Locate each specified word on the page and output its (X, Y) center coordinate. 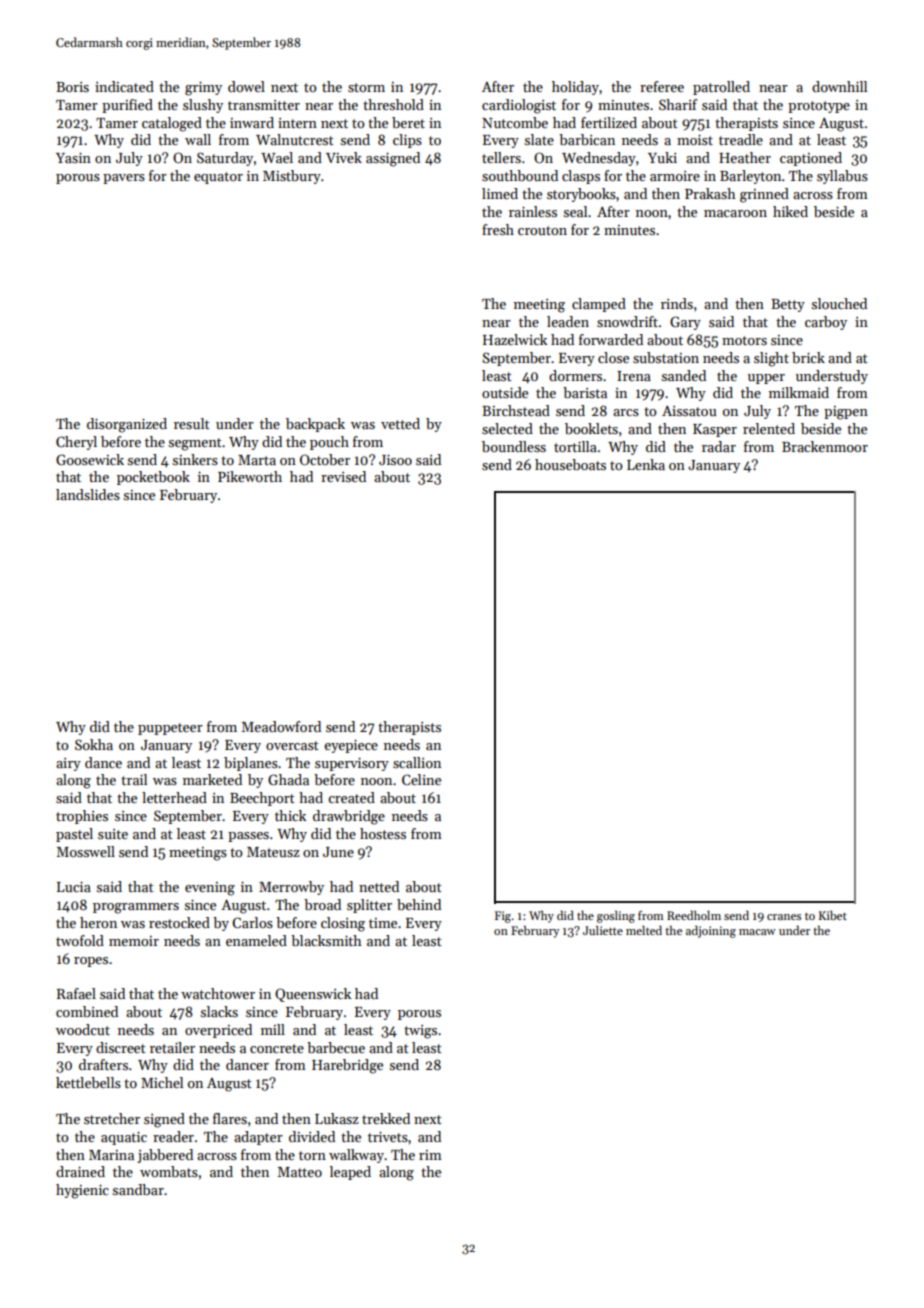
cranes (784, 917)
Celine (421, 779)
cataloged (172, 124)
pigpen (846, 413)
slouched (839, 303)
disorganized (127, 425)
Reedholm (694, 915)
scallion (417, 762)
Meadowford (281, 726)
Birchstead (516, 410)
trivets (388, 1137)
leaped (350, 1173)
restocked (179, 922)
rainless (533, 211)
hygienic (82, 1191)
